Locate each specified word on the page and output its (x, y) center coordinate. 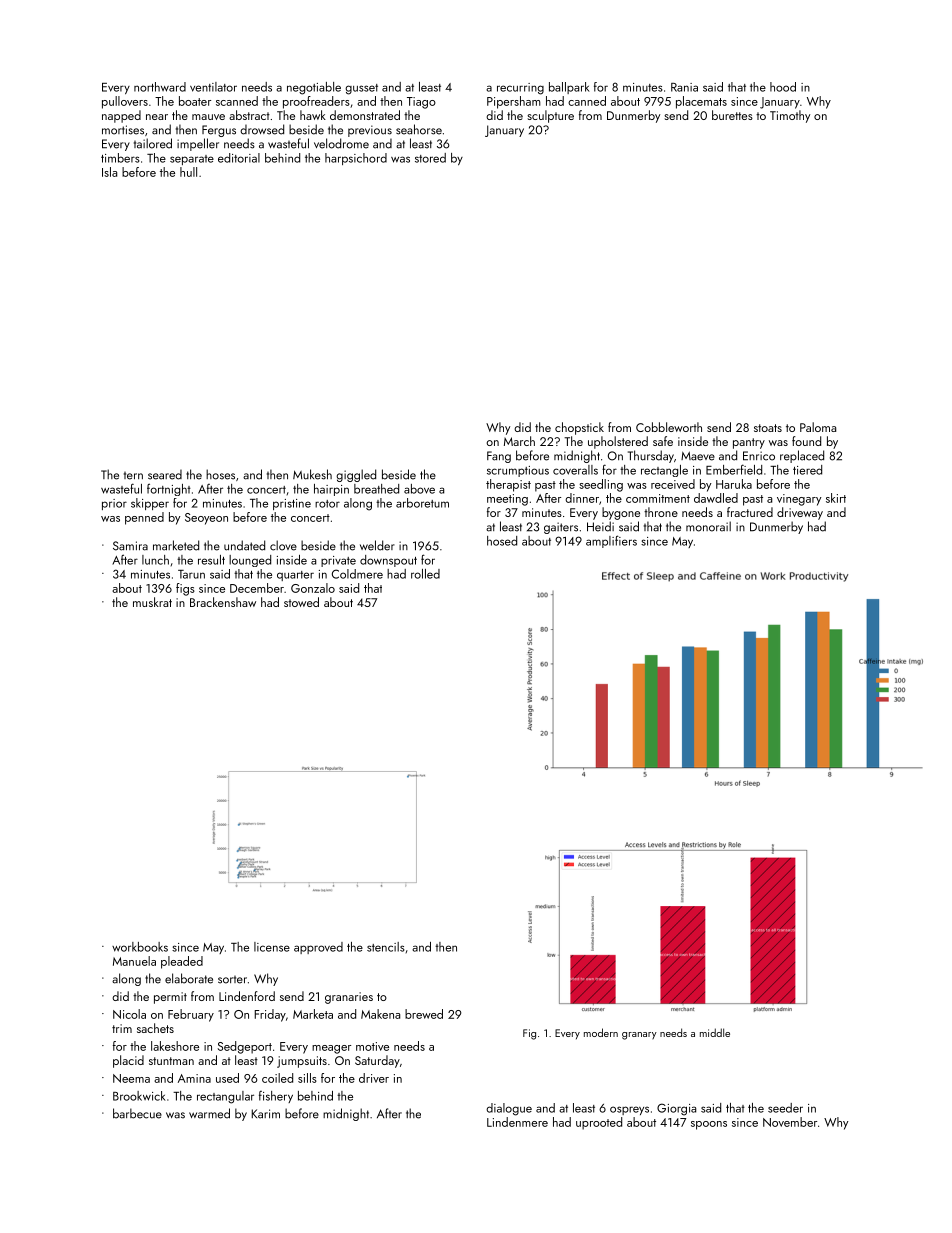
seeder (785, 1108)
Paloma (818, 427)
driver (374, 1078)
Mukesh (312, 474)
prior (114, 504)
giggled (356, 475)
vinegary (799, 500)
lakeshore (175, 1046)
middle (715, 1032)
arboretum (422, 503)
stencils (386, 947)
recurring (520, 89)
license (272, 947)
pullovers (125, 102)
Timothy (790, 116)
